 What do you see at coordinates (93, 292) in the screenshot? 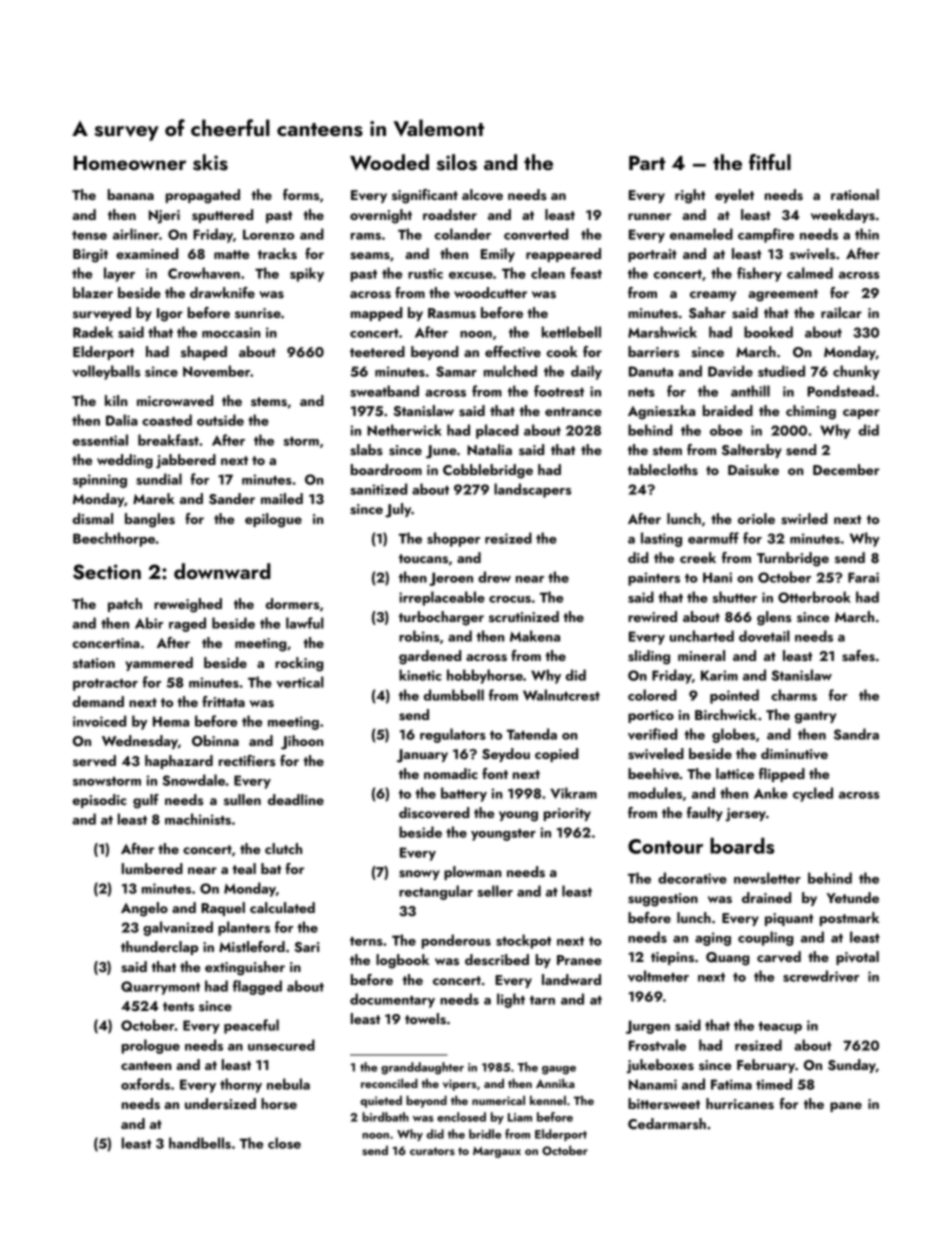
I see `blazer` at bounding box center [93, 292].
